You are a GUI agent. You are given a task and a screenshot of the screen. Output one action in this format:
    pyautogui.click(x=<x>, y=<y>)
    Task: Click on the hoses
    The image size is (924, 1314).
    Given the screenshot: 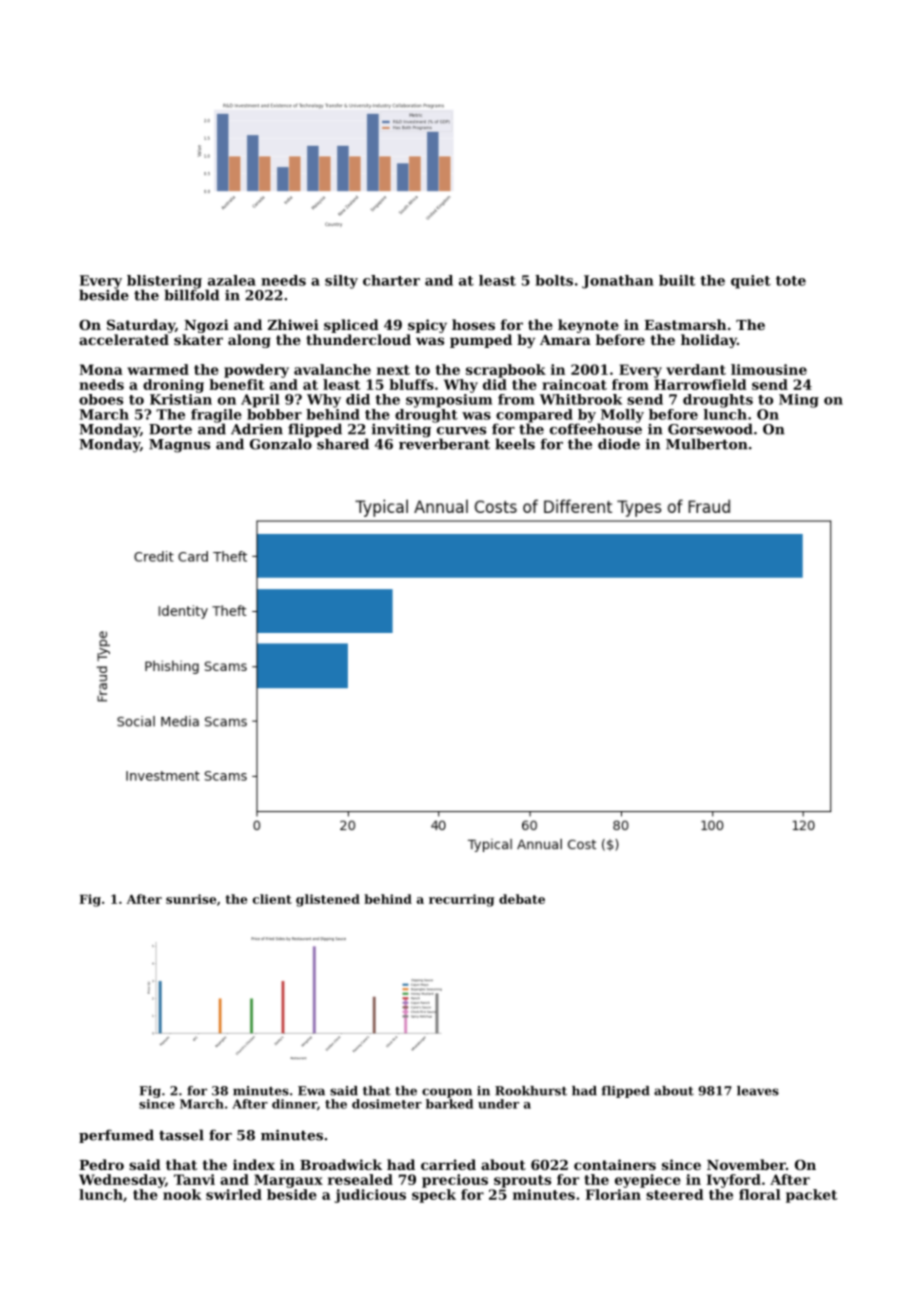 What is the action you would take?
    pyautogui.click(x=473, y=324)
